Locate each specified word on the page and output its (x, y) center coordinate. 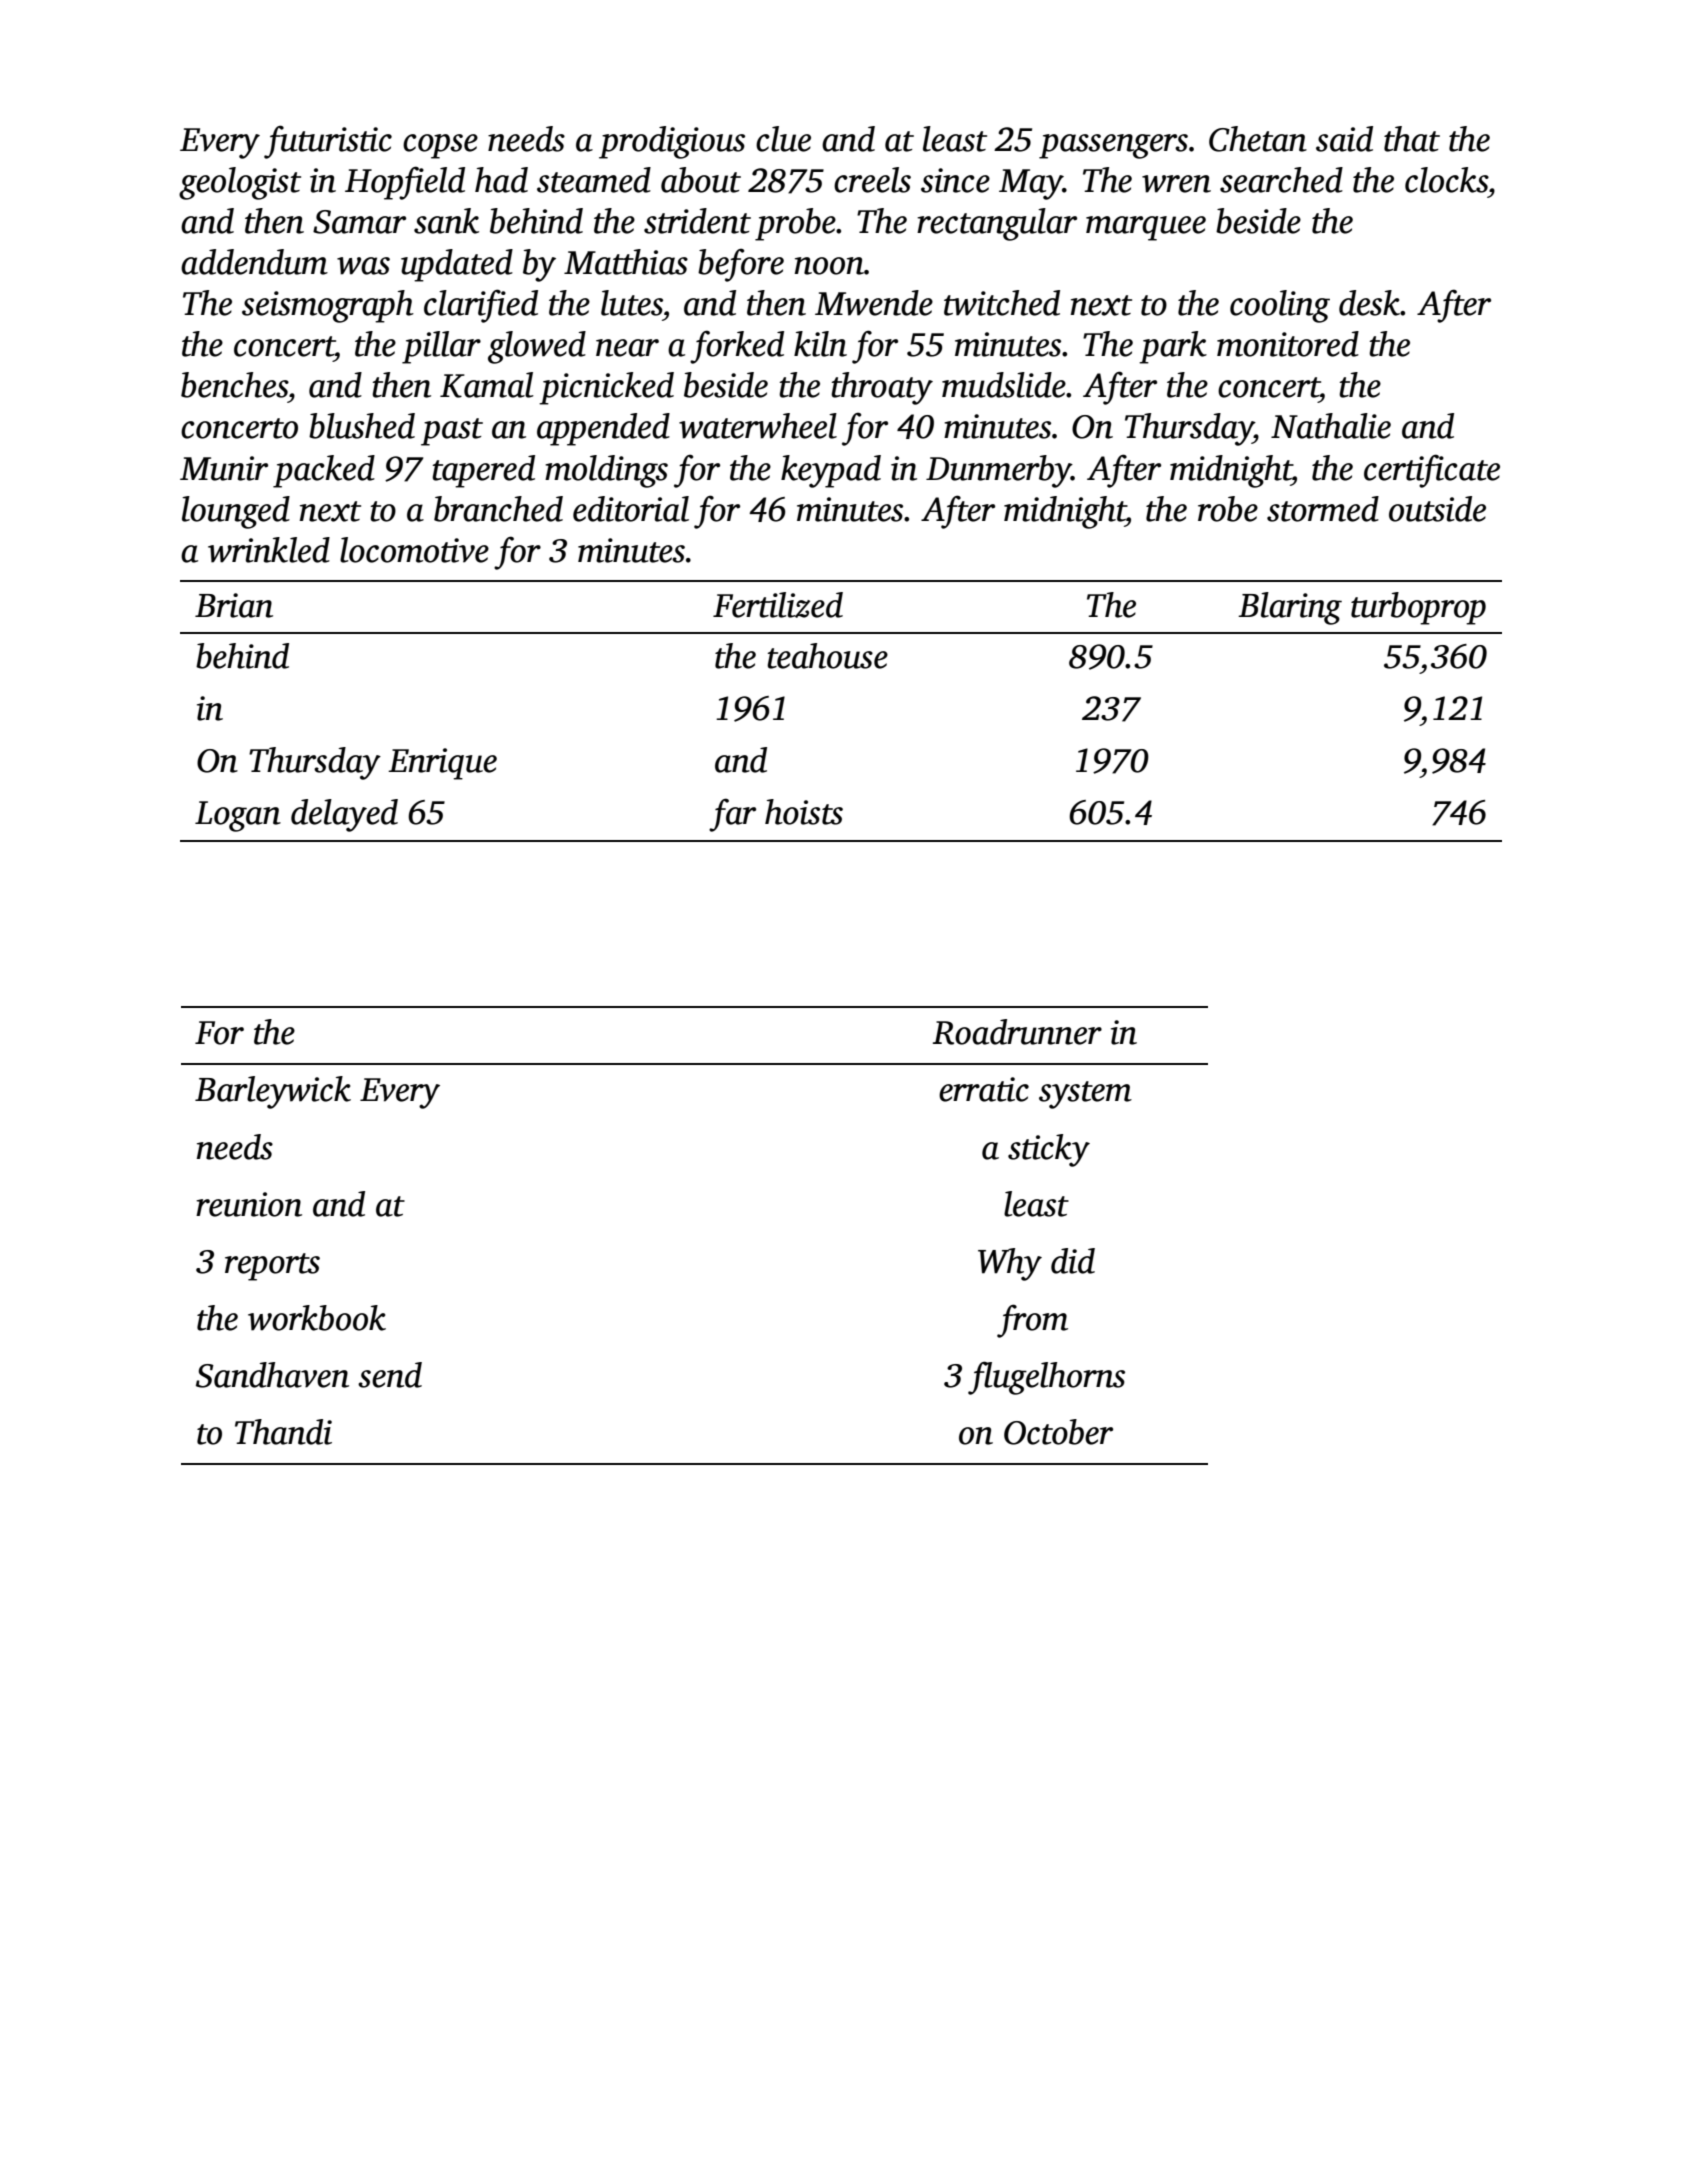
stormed (1323, 509)
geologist (240, 183)
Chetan (1258, 139)
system (1085, 1095)
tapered (483, 471)
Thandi (283, 1432)
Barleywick (273, 1092)
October (1058, 1432)
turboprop (1418, 608)
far (732, 815)
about (701, 180)
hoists (804, 812)
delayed (344, 815)
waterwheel (758, 426)
